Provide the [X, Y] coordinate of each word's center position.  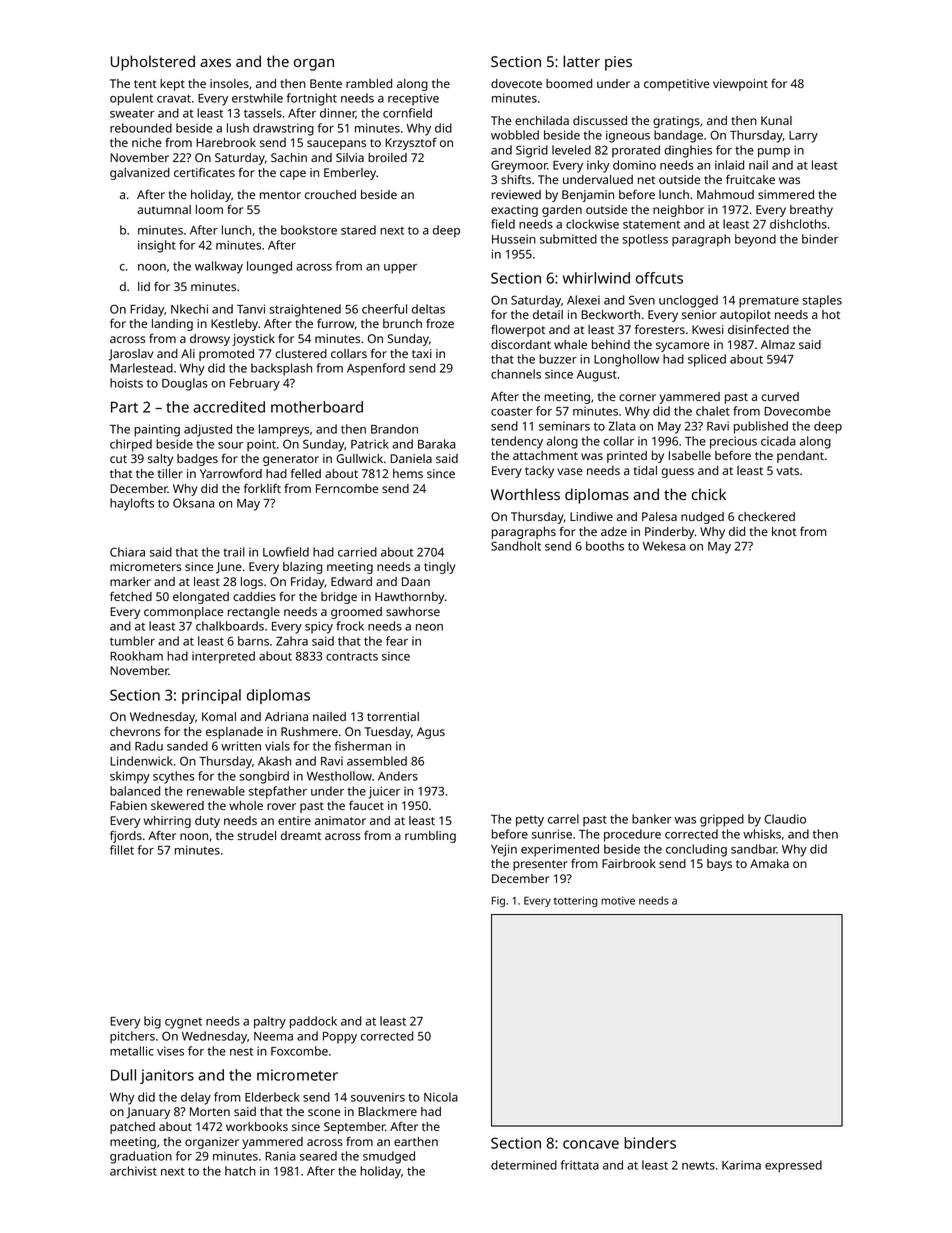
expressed [793, 1166]
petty [530, 821]
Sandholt [516, 546]
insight [157, 246]
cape [293, 175]
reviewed [516, 194]
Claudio [785, 819]
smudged [389, 1157]
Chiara [127, 552]
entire [294, 820]
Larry [803, 137]
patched [132, 1128]
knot [784, 531]
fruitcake [750, 179]
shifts [516, 179]
